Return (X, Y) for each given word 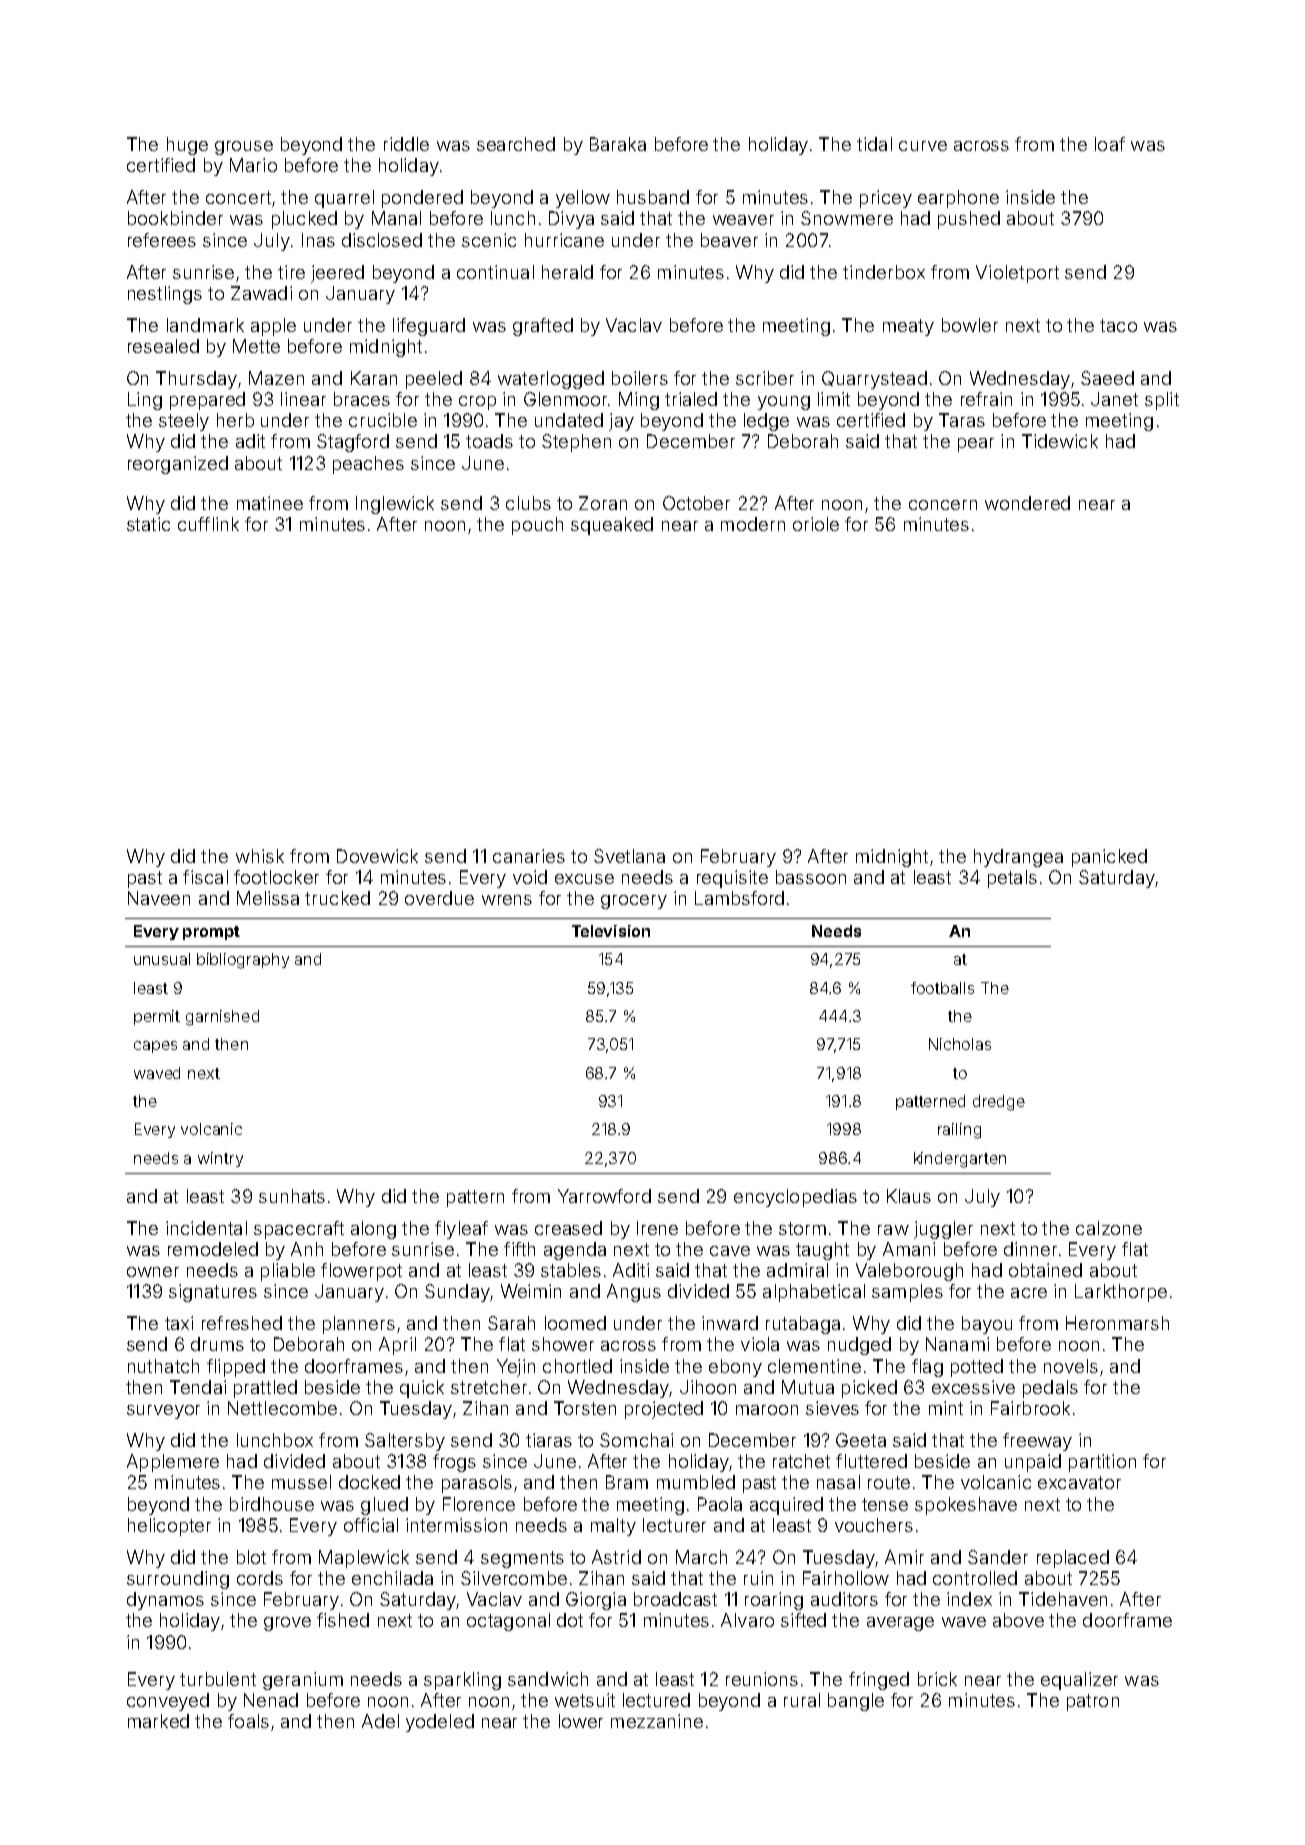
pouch (537, 526)
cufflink (208, 524)
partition (1102, 1463)
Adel (380, 1721)
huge (187, 146)
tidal (874, 144)
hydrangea (1018, 858)
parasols (477, 1484)
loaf (1110, 144)
